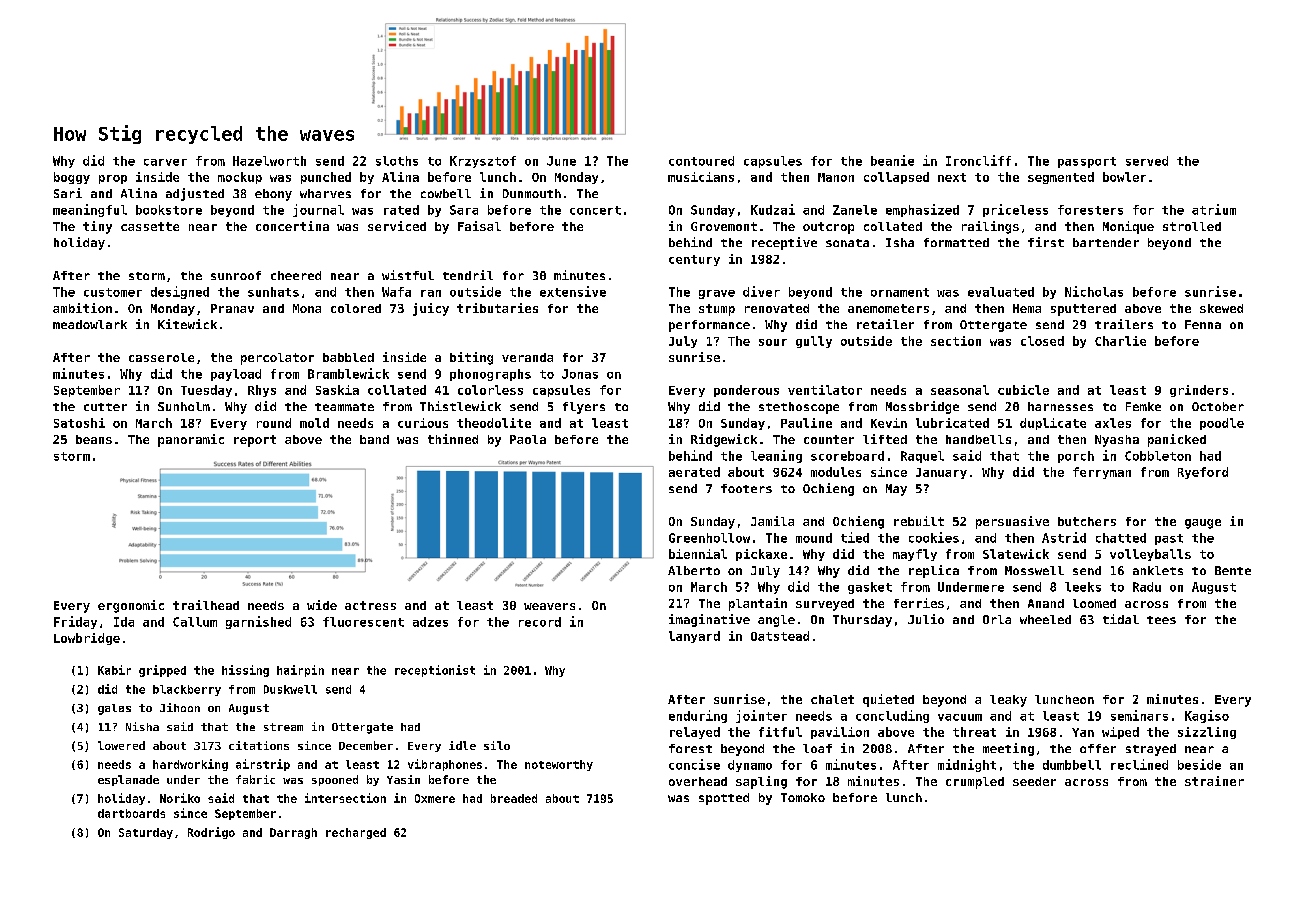 The image size is (1308, 924). What do you see at coordinates (483, 162) in the screenshot?
I see `Krzysztof` at bounding box center [483, 162].
